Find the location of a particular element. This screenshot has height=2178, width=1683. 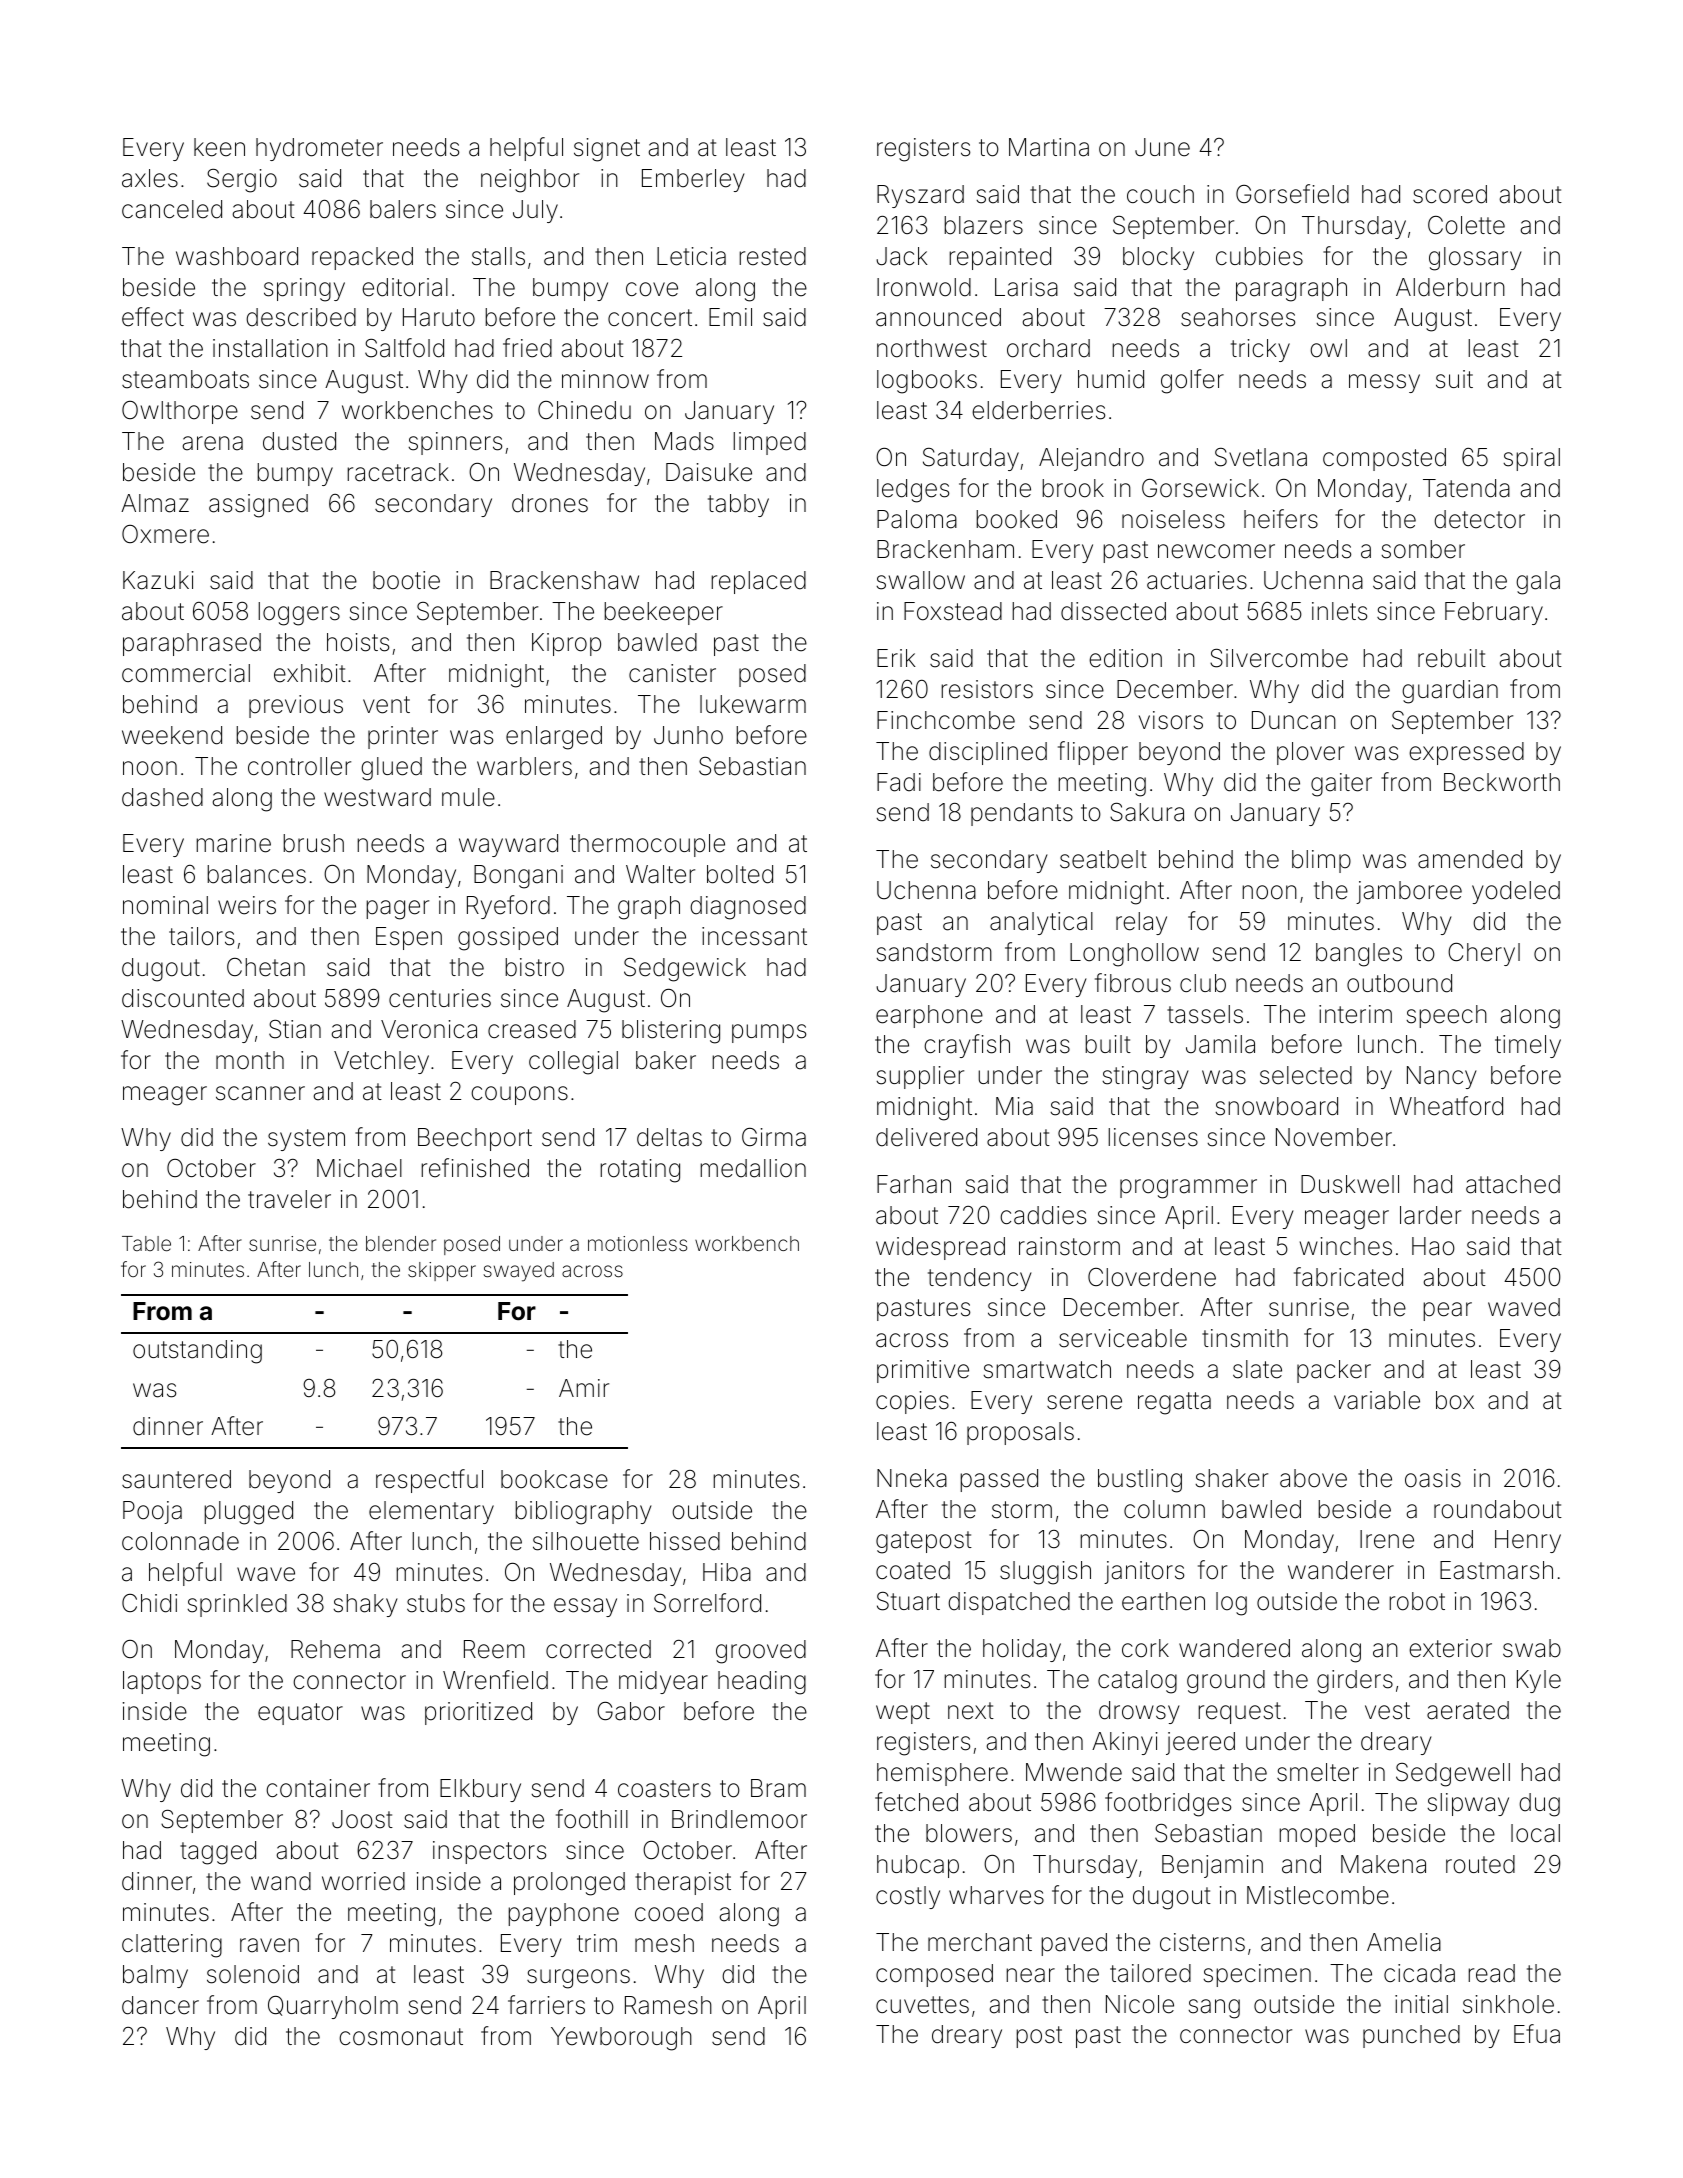

deltas is located at coordinates (669, 1137).
